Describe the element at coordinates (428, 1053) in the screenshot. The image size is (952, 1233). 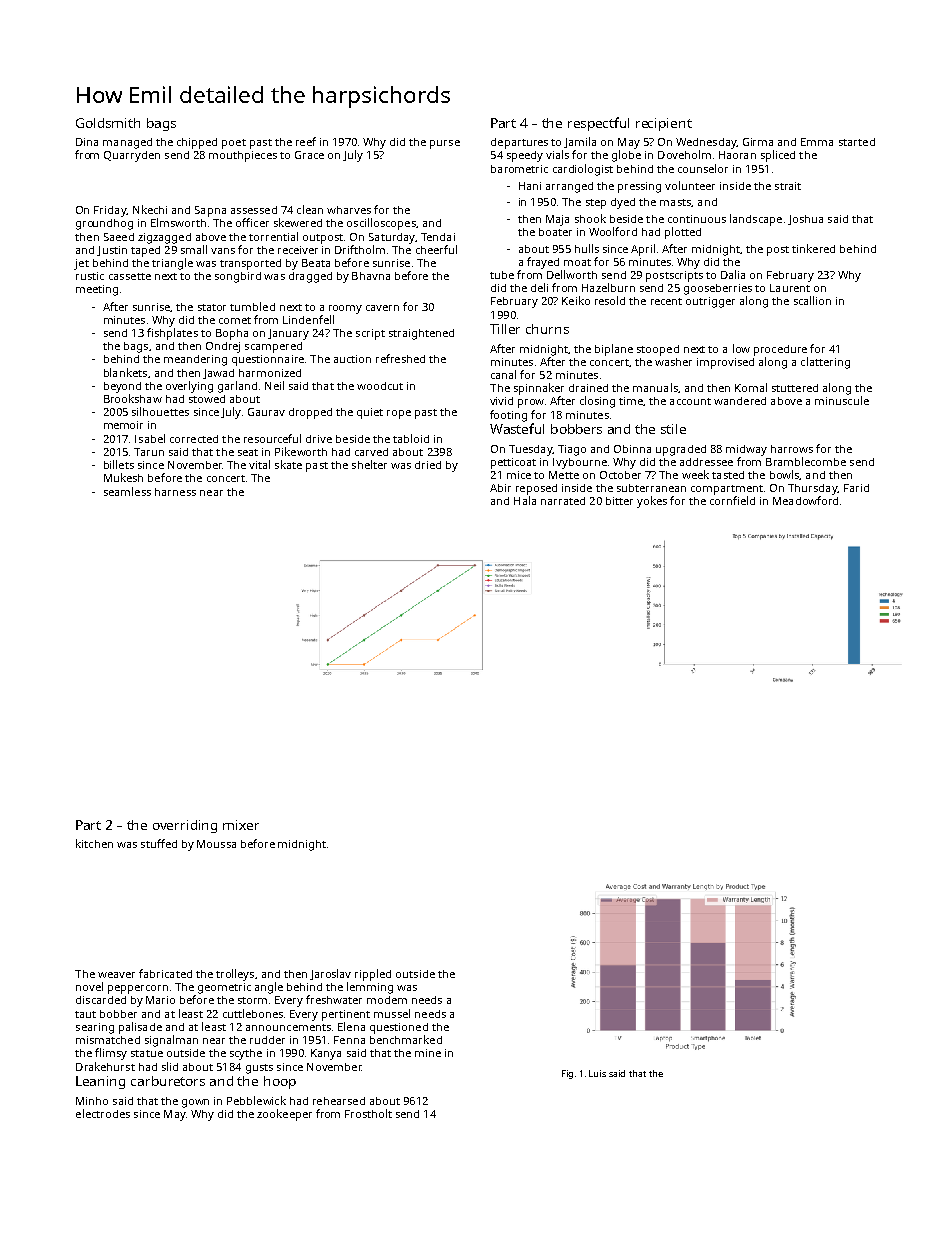
I see `mine` at that location.
